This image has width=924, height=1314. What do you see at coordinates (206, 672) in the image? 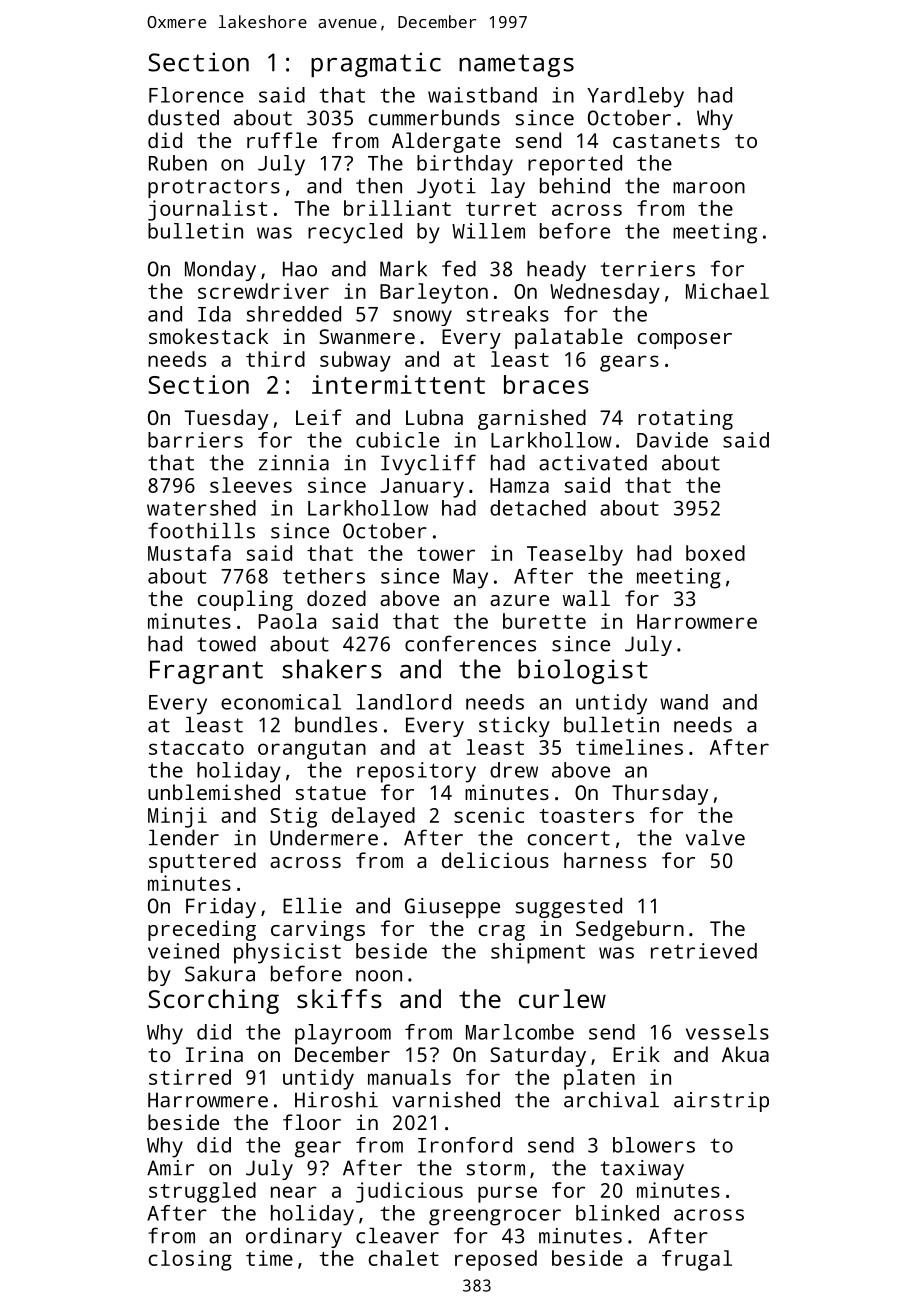
I see `Fragrant` at bounding box center [206, 672].
